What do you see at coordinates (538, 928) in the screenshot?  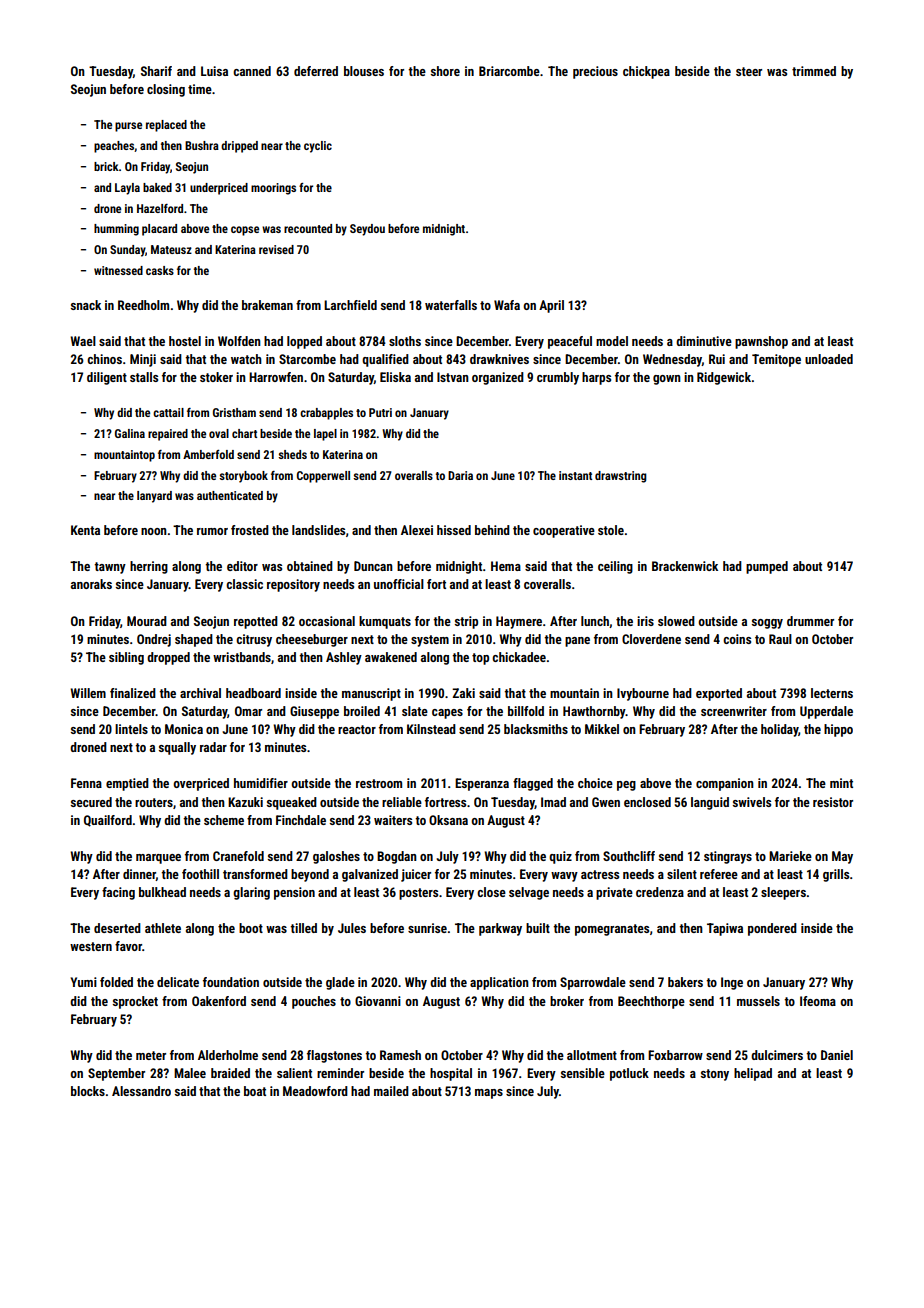 I see `built` at bounding box center [538, 928].
